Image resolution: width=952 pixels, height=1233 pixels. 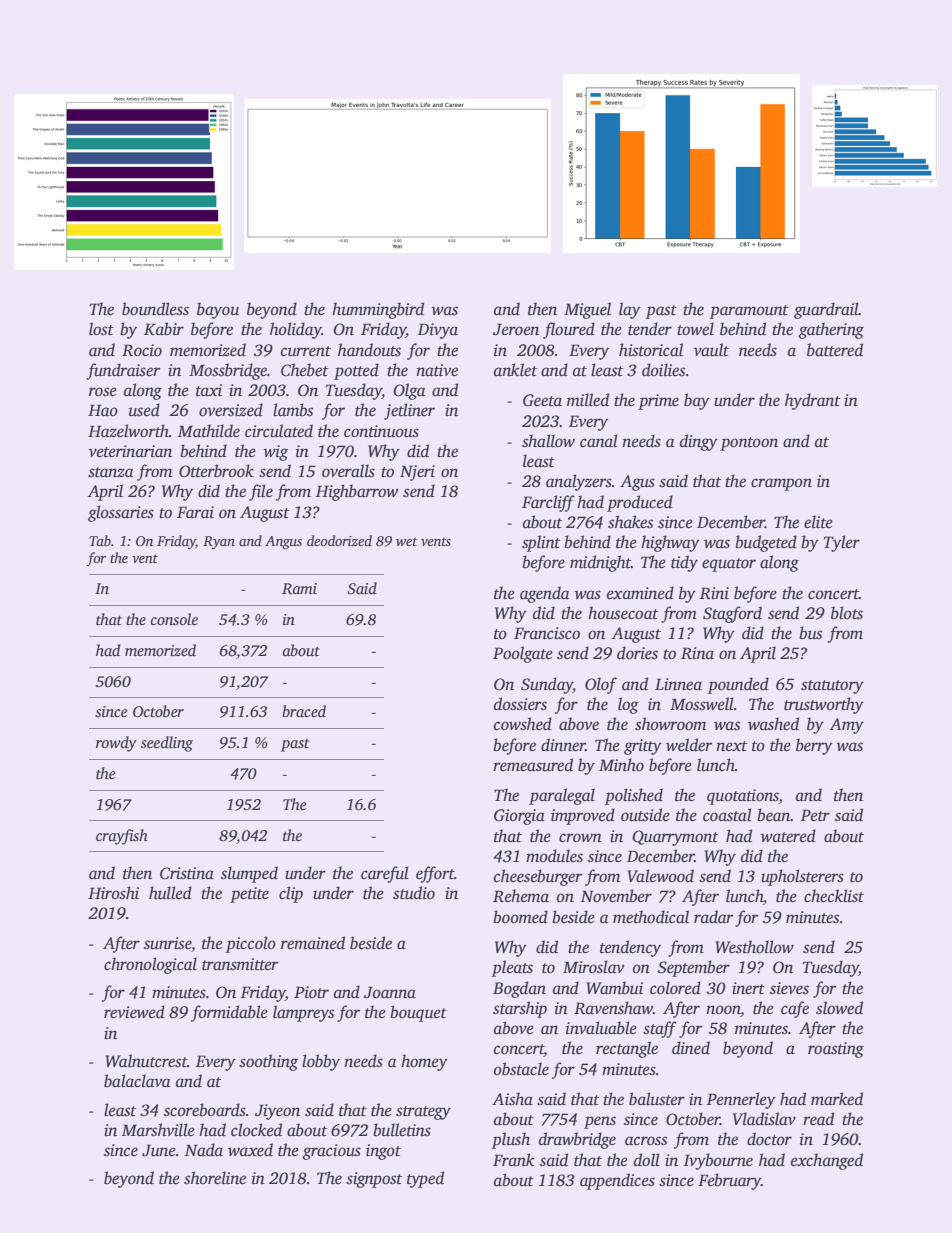 I want to click on Hiroshi, so click(x=113, y=893).
